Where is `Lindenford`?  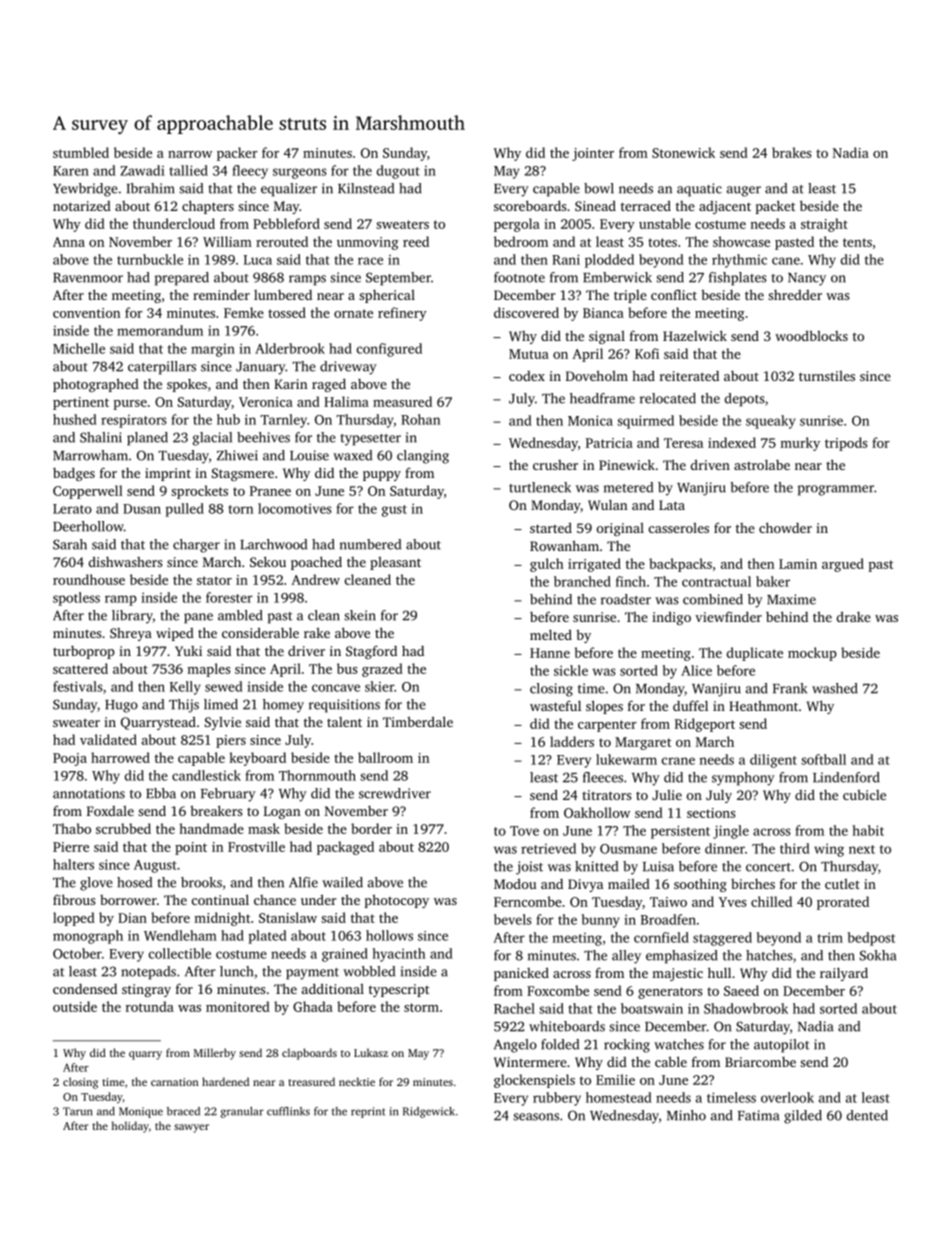 Lindenford is located at coordinates (846, 777).
